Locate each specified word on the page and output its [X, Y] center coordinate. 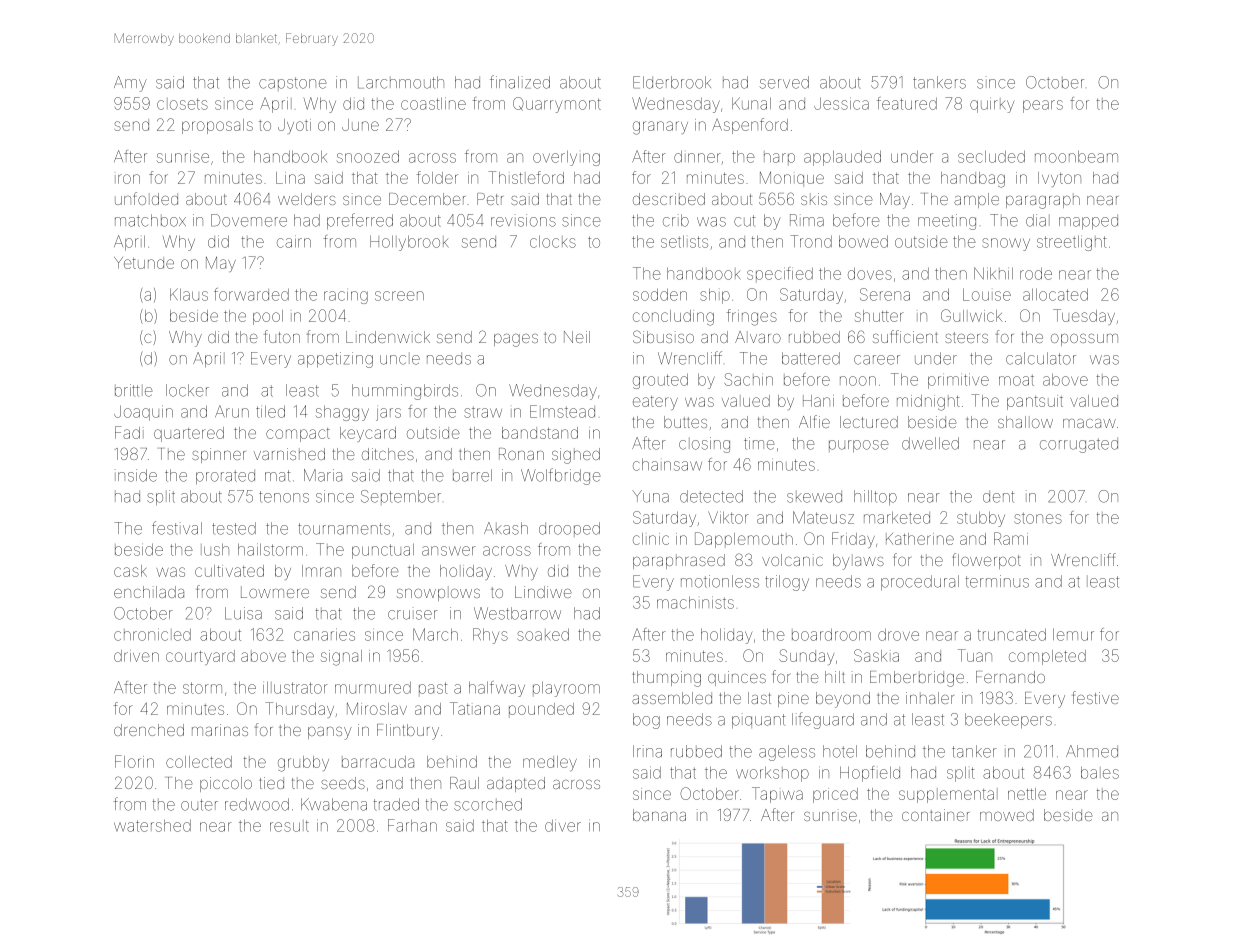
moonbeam [1076, 157]
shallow [1025, 422]
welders [307, 199]
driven [136, 656]
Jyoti [294, 126]
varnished [289, 454]
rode [1036, 274]
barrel [472, 475]
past [433, 689]
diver [563, 826]
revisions [523, 220]
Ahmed [1092, 751]
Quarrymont [557, 105]
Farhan [412, 825]
